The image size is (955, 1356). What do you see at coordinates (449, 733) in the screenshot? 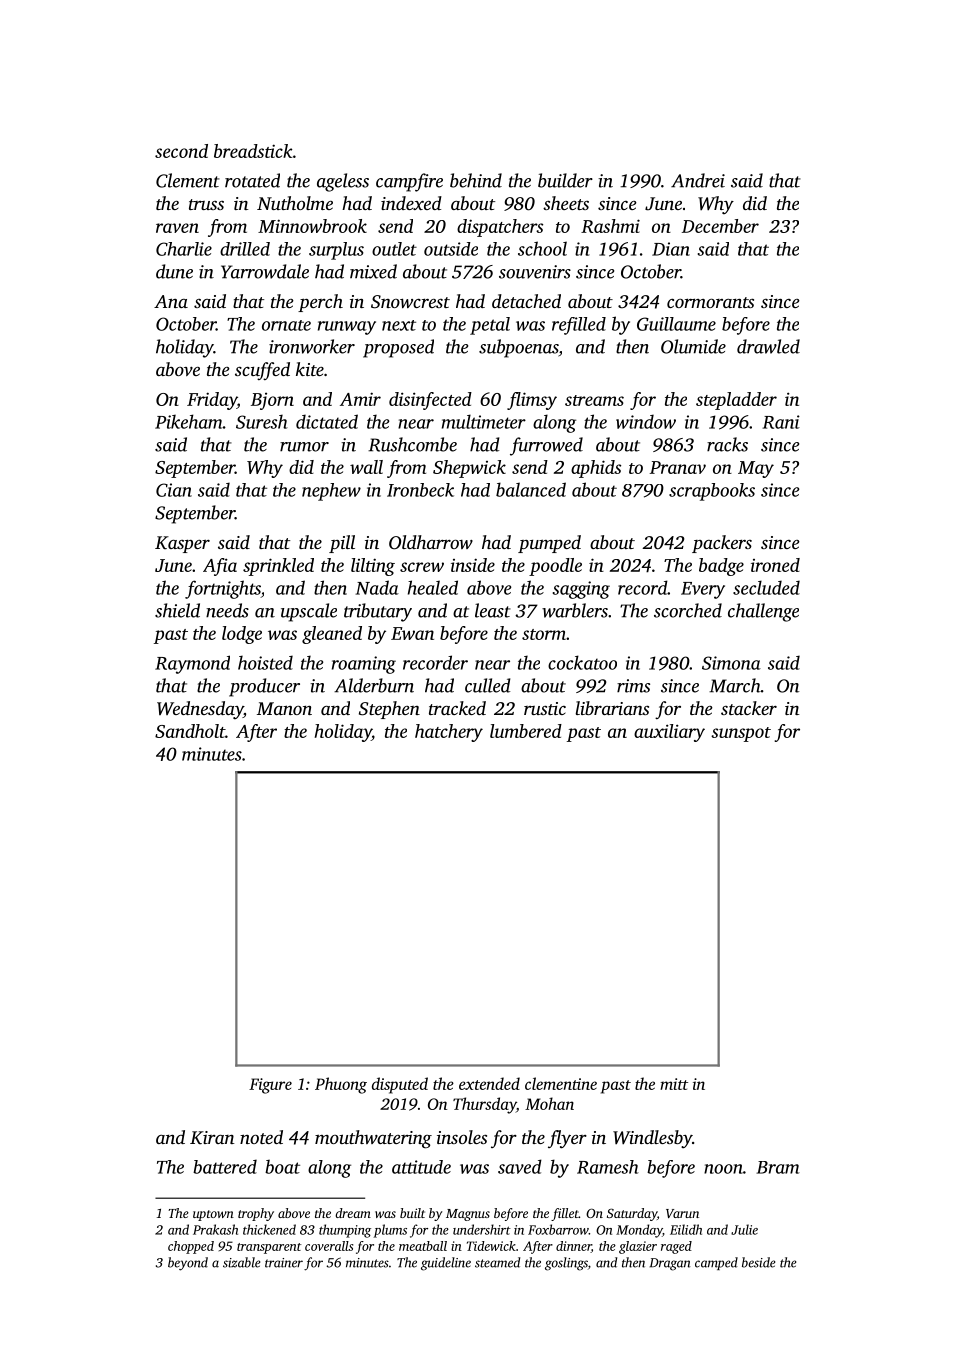
I see `hatchery` at bounding box center [449, 733].
